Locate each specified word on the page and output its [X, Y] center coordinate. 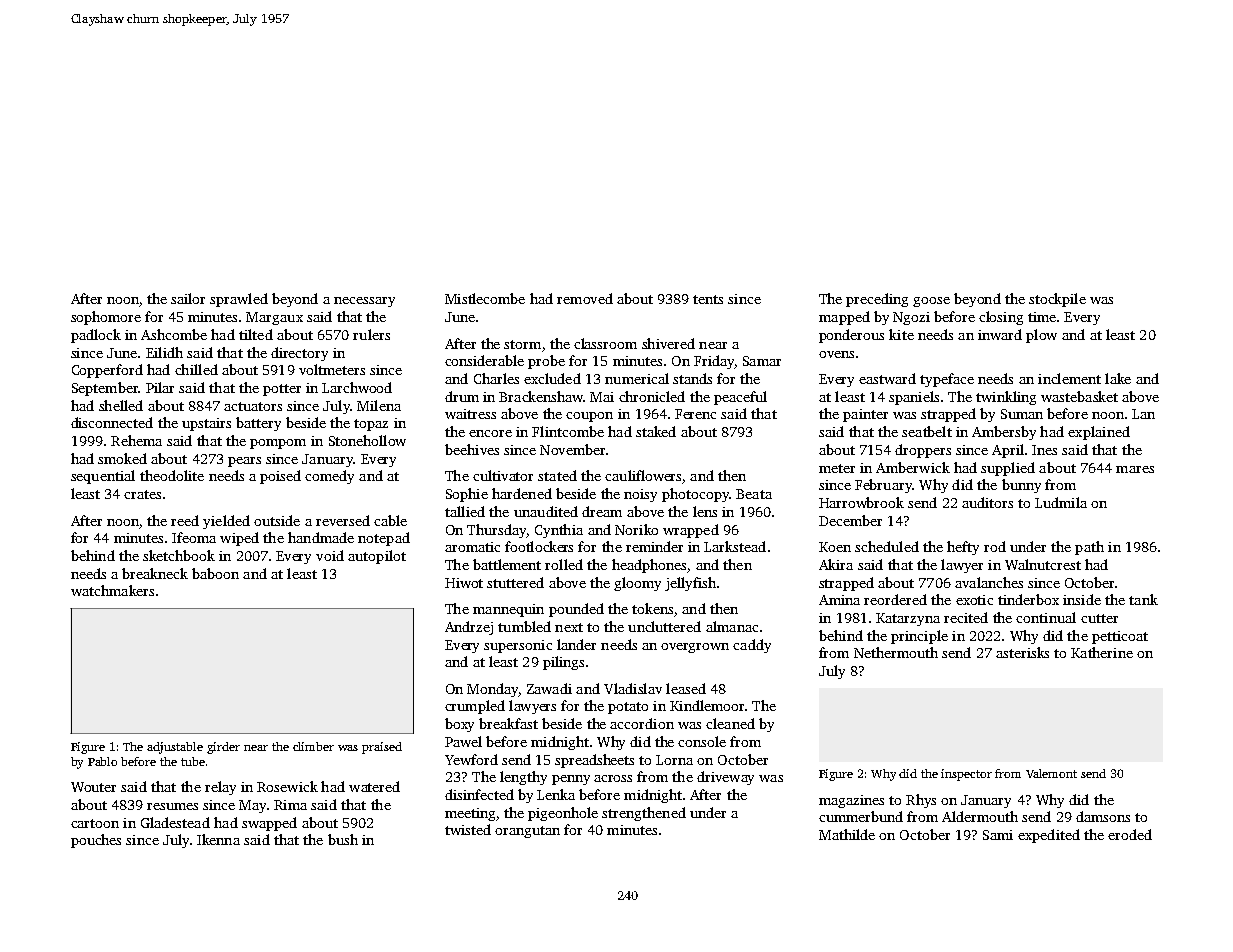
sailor [188, 298]
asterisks [1022, 652]
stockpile [1057, 300]
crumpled [475, 707]
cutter [1099, 618]
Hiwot [464, 583]
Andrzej [469, 628]
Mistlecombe [485, 298]
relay [220, 788]
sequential [103, 477]
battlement [507, 564]
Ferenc [695, 414]
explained [1099, 433]
